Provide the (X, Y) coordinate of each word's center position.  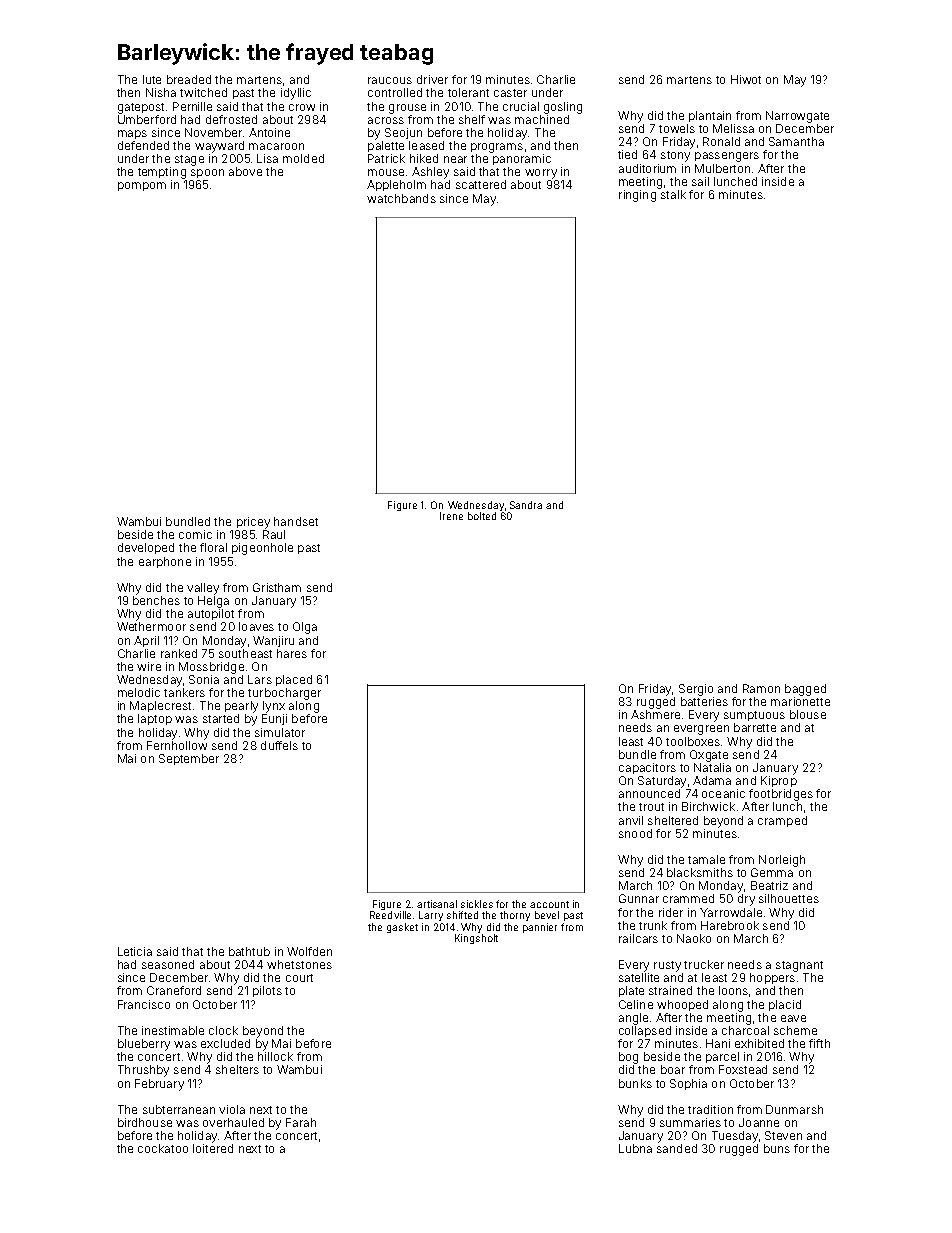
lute (152, 79)
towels (677, 128)
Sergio (696, 690)
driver (432, 79)
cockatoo (163, 1148)
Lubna (635, 1148)
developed (146, 548)
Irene (451, 516)
